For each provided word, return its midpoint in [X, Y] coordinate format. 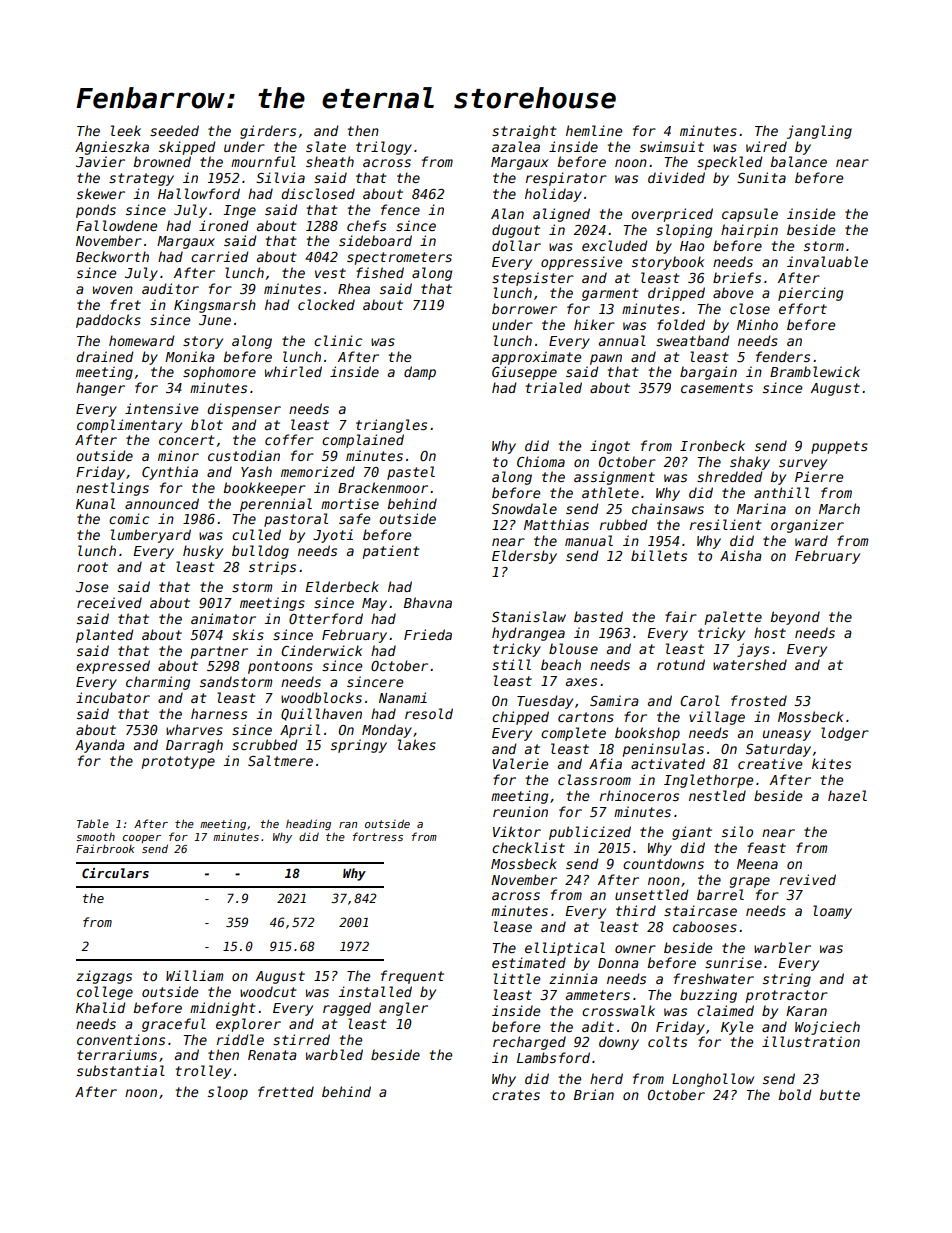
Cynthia [170, 473]
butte [839, 1094]
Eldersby [524, 557]
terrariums [117, 1054]
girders [268, 132]
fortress [378, 836]
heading [308, 824]
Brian [594, 1094]
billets [659, 555]
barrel [720, 894]
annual [622, 340]
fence [400, 209]
